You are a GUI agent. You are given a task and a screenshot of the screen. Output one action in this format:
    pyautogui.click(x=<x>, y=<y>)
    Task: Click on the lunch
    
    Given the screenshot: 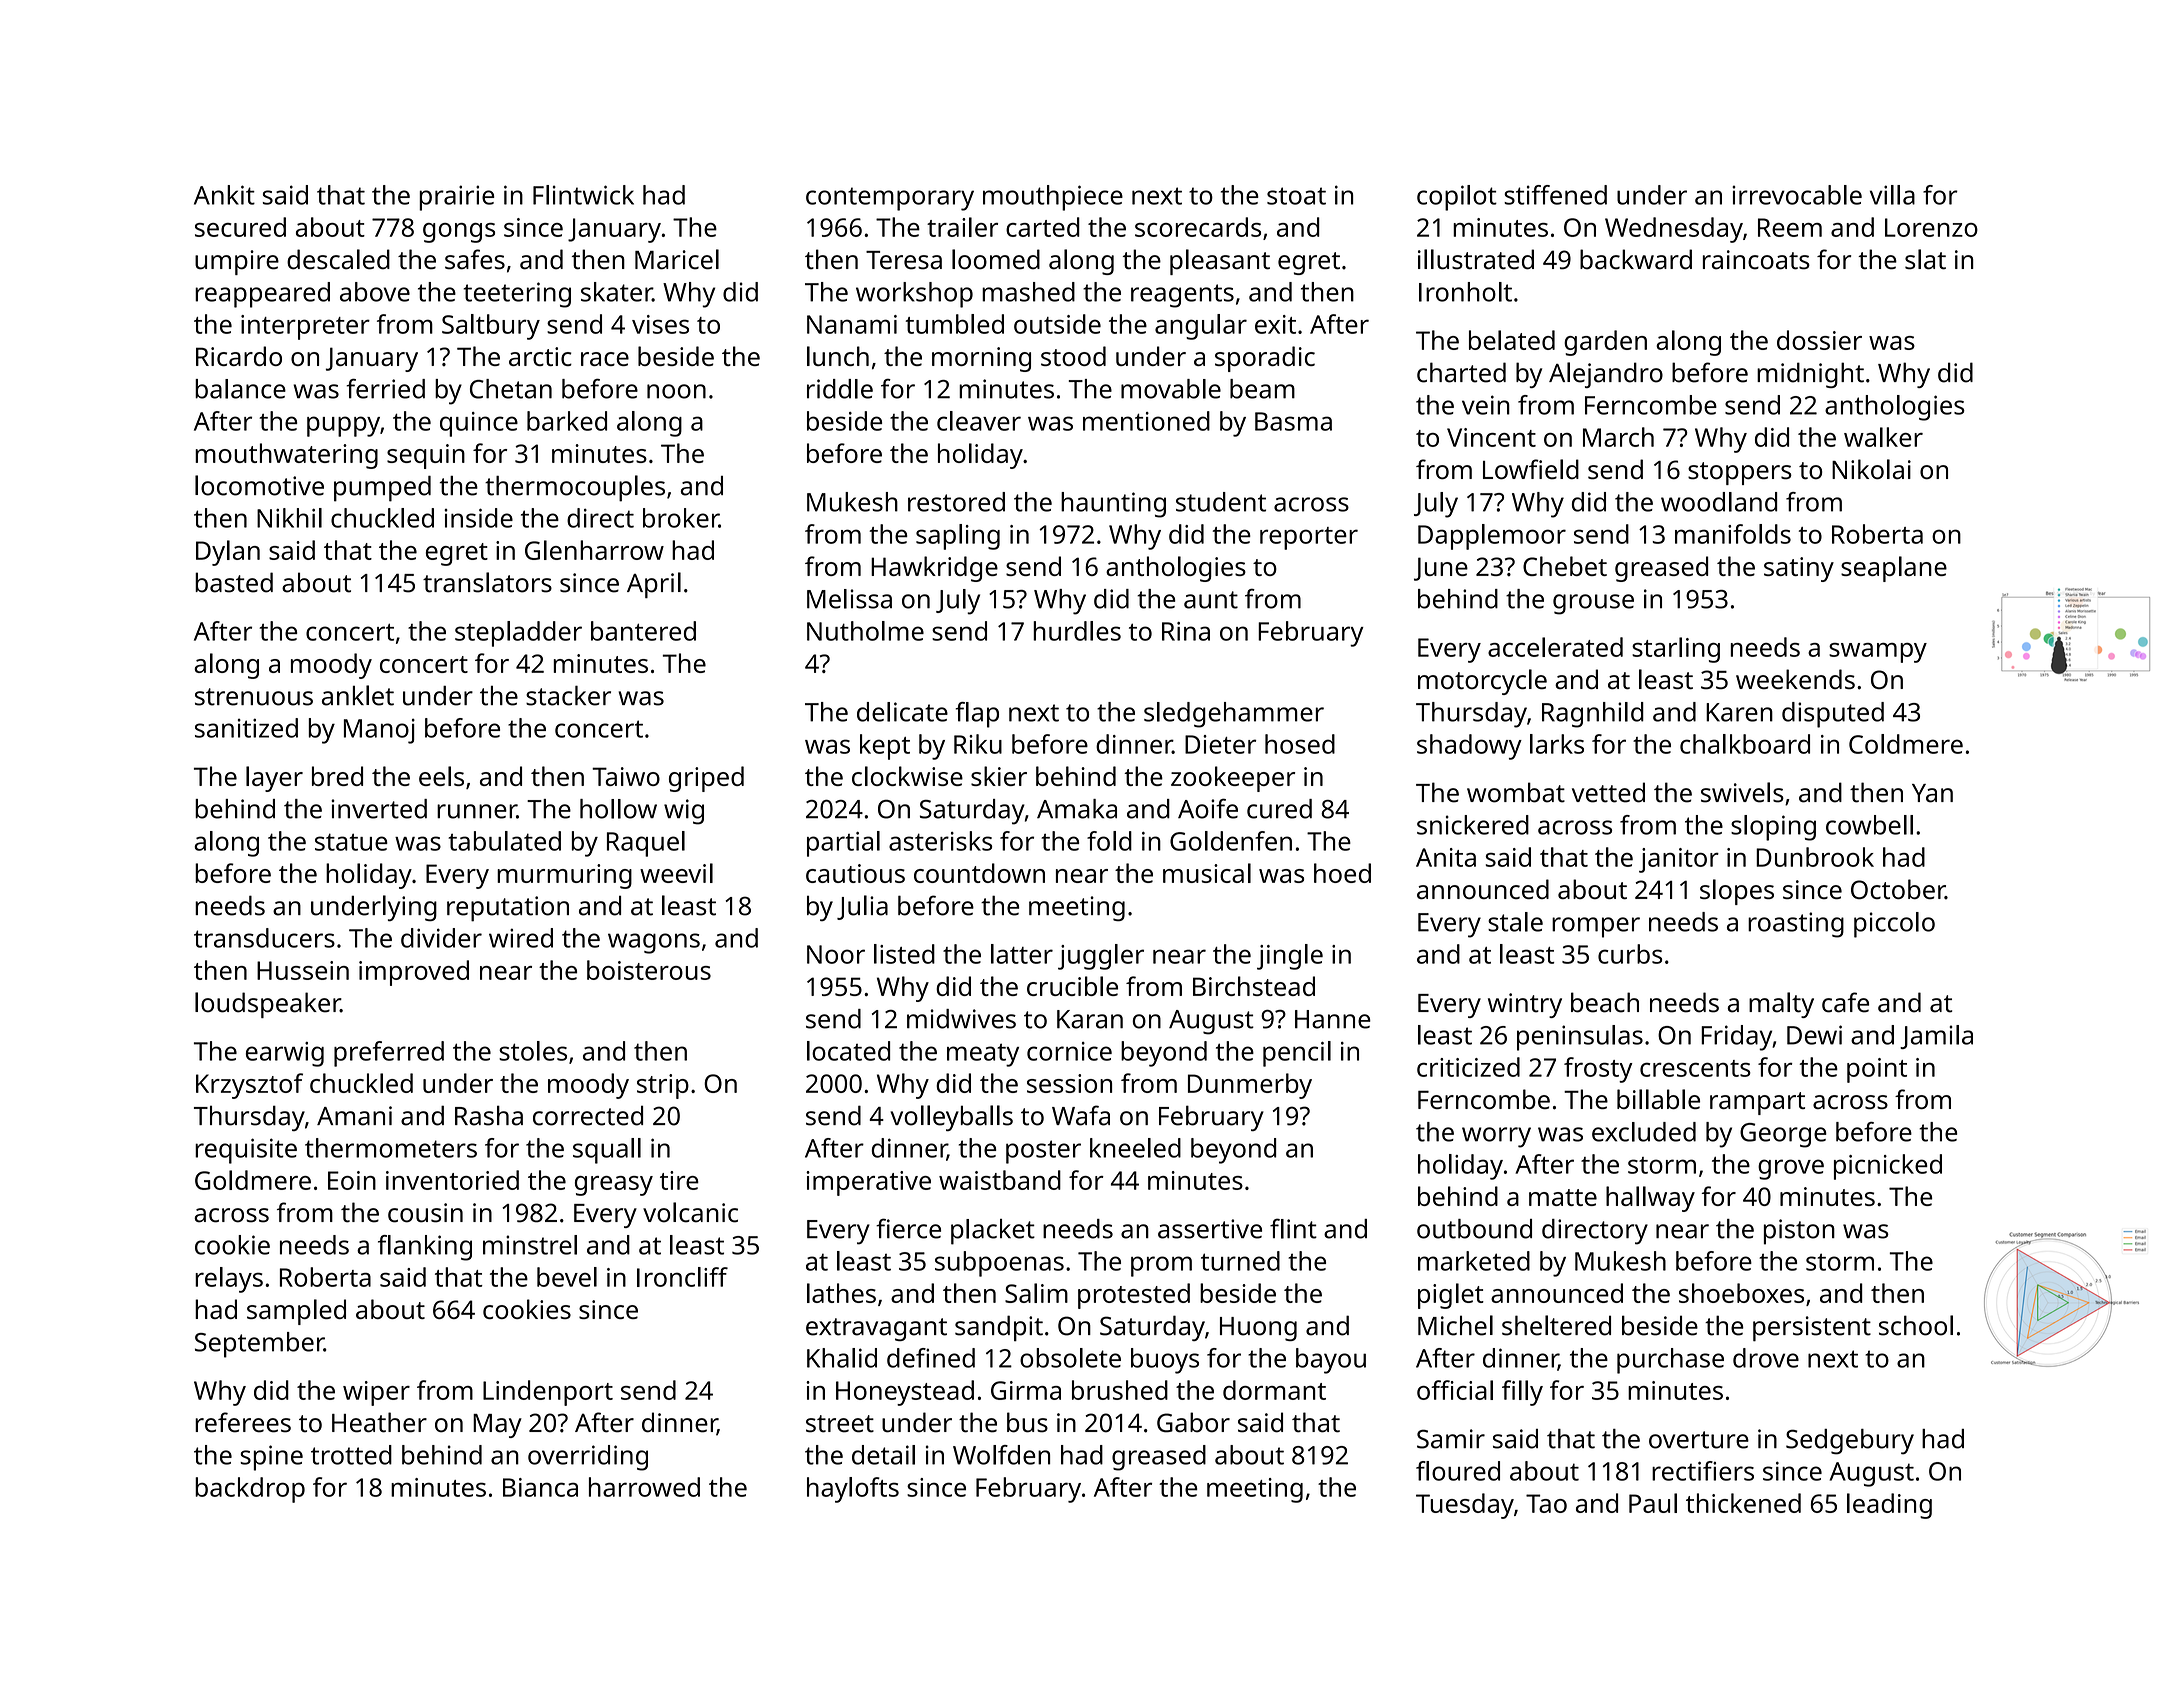 What is the action you would take?
    pyautogui.click(x=838, y=356)
